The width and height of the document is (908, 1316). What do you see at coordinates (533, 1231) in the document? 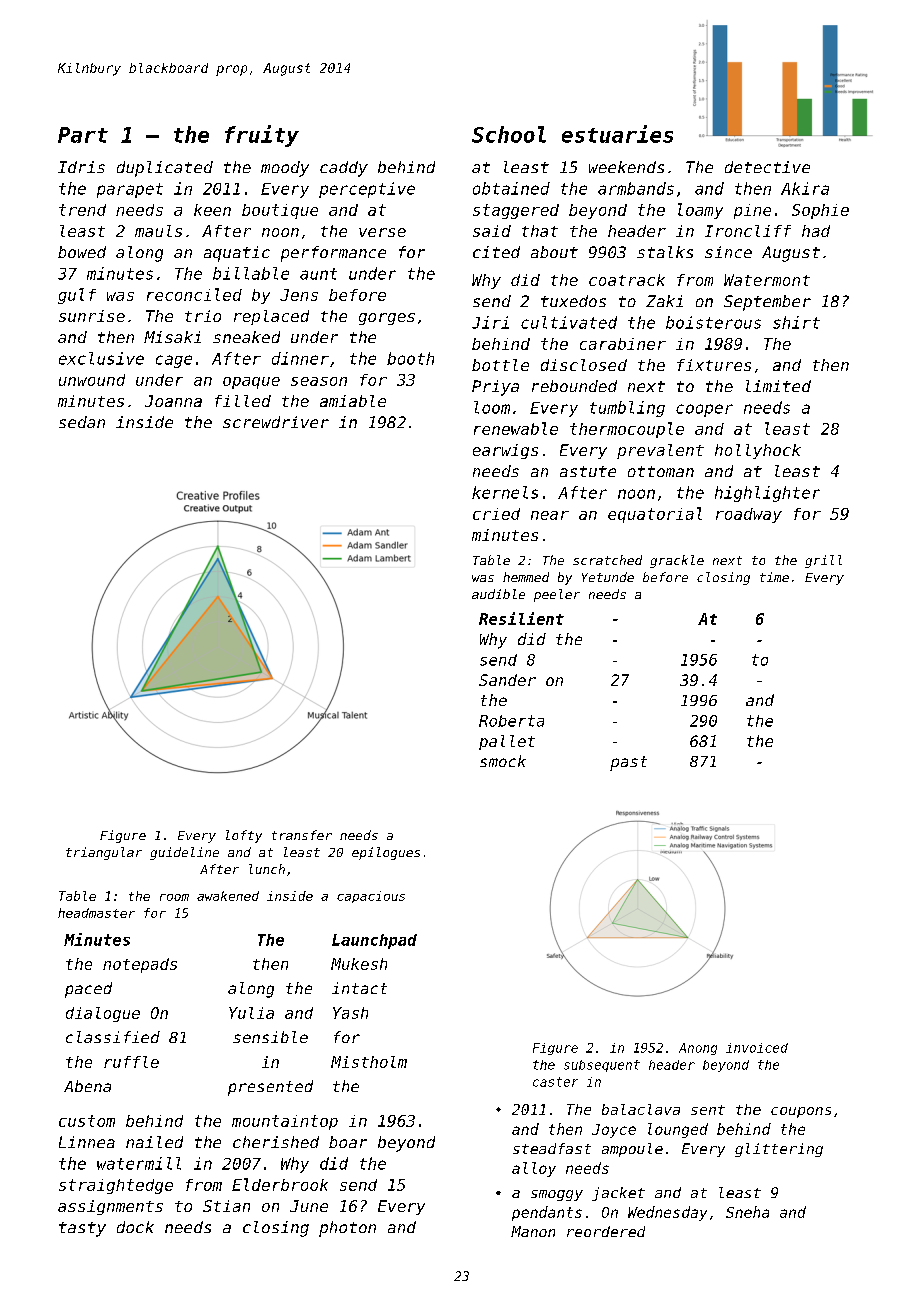
I see `Manon` at bounding box center [533, 1231].
